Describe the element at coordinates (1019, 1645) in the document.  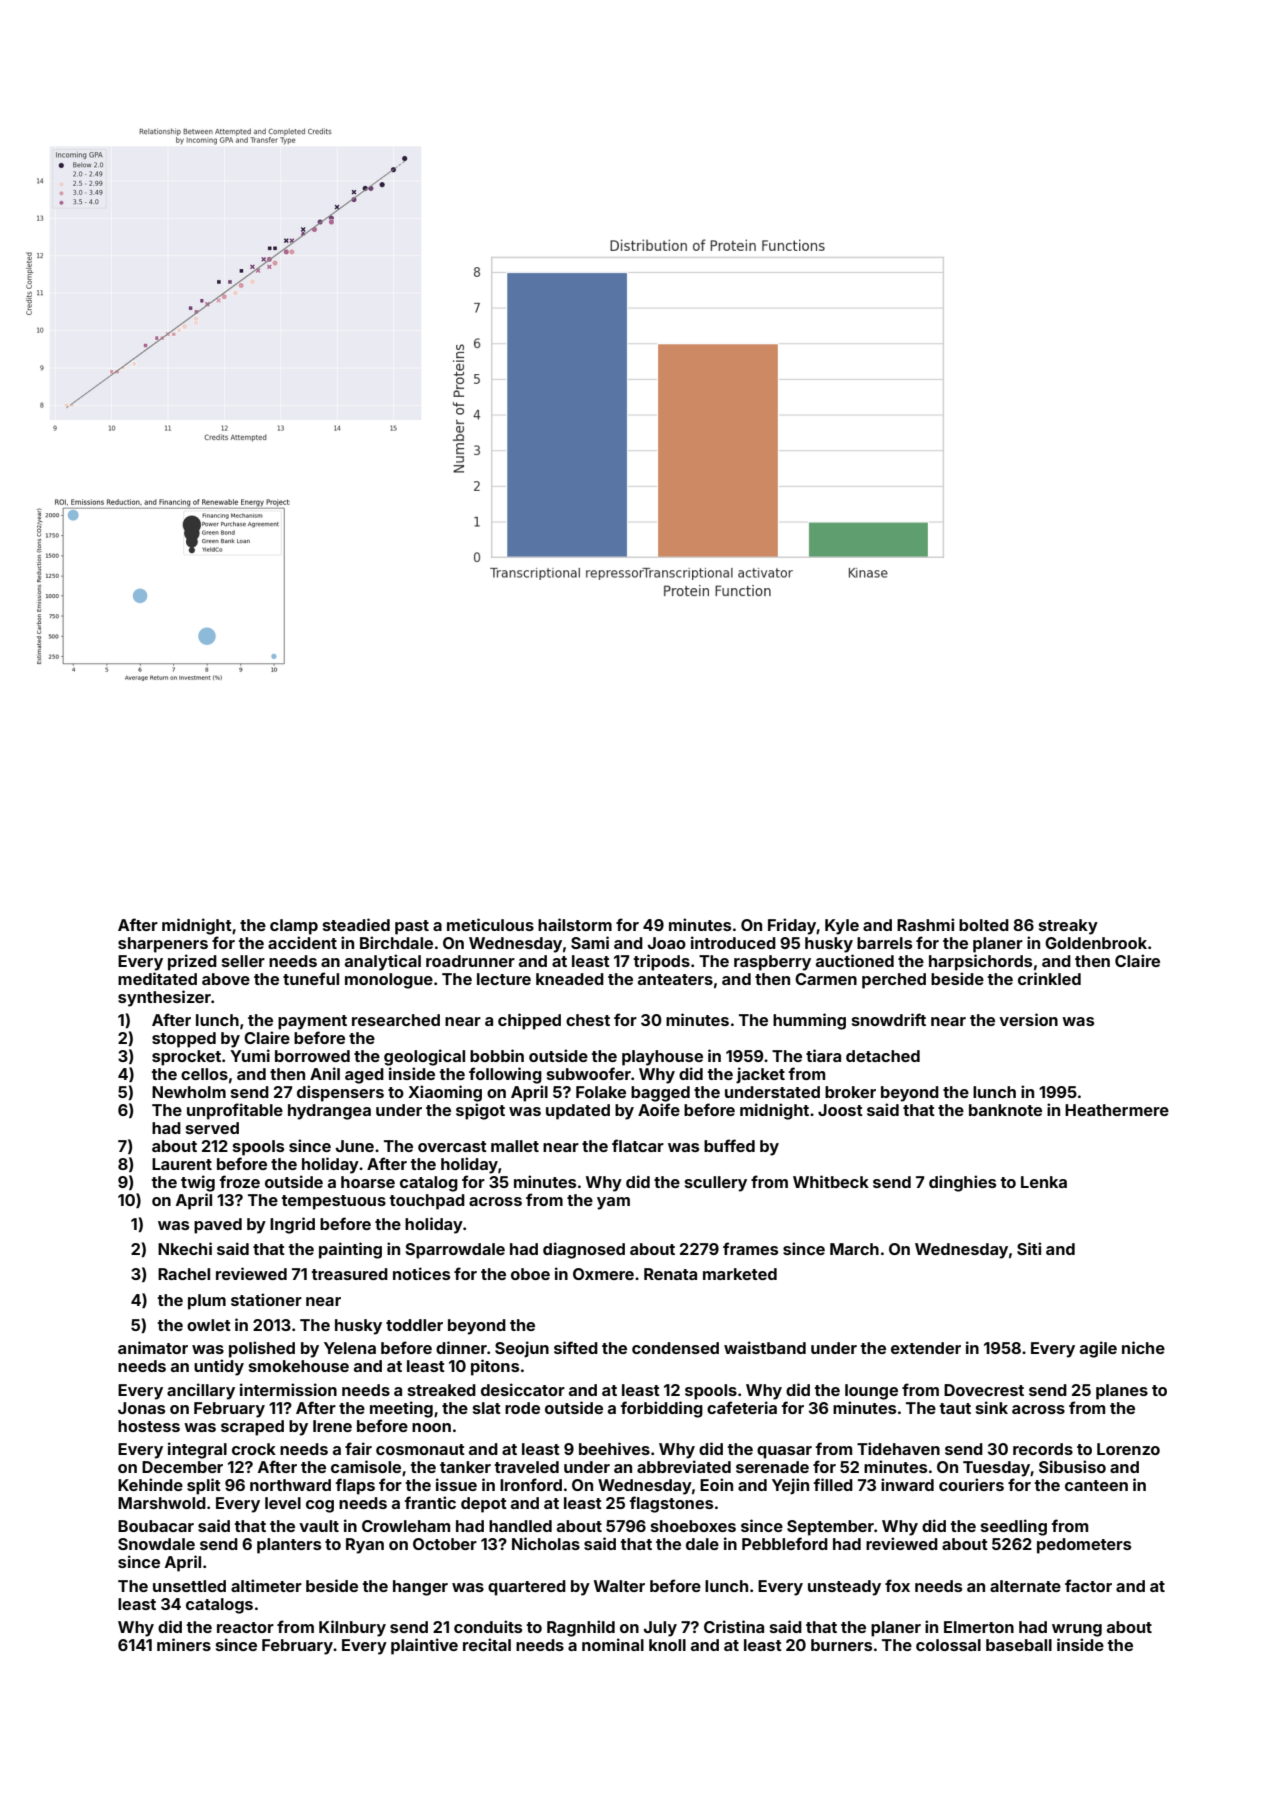
I see `baseball` at that location.
